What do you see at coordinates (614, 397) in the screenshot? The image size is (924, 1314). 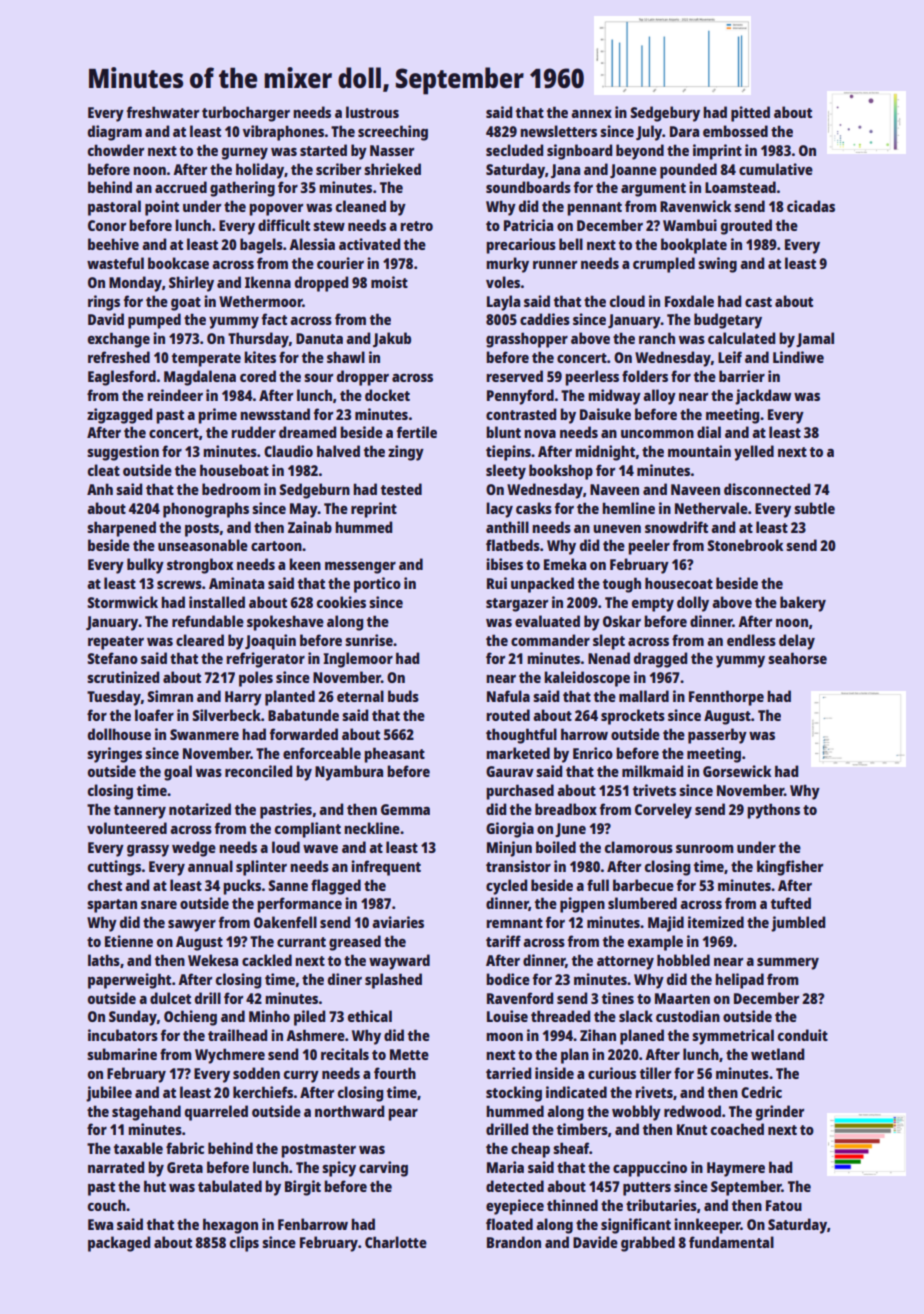 I see `midway` at bounding box center [614, 397].
